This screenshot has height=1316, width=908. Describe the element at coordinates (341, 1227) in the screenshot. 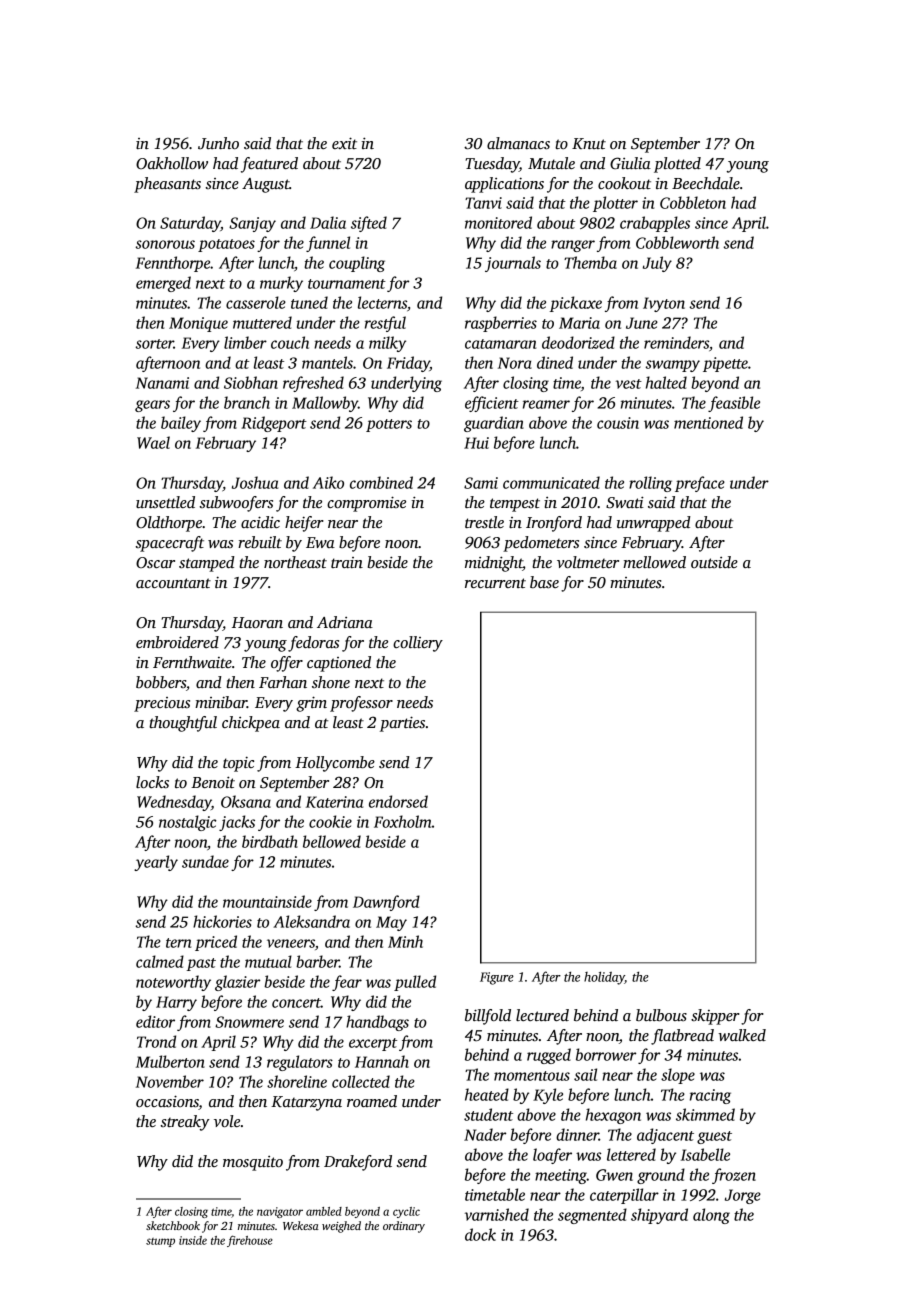

I see `weighed` at that location.
